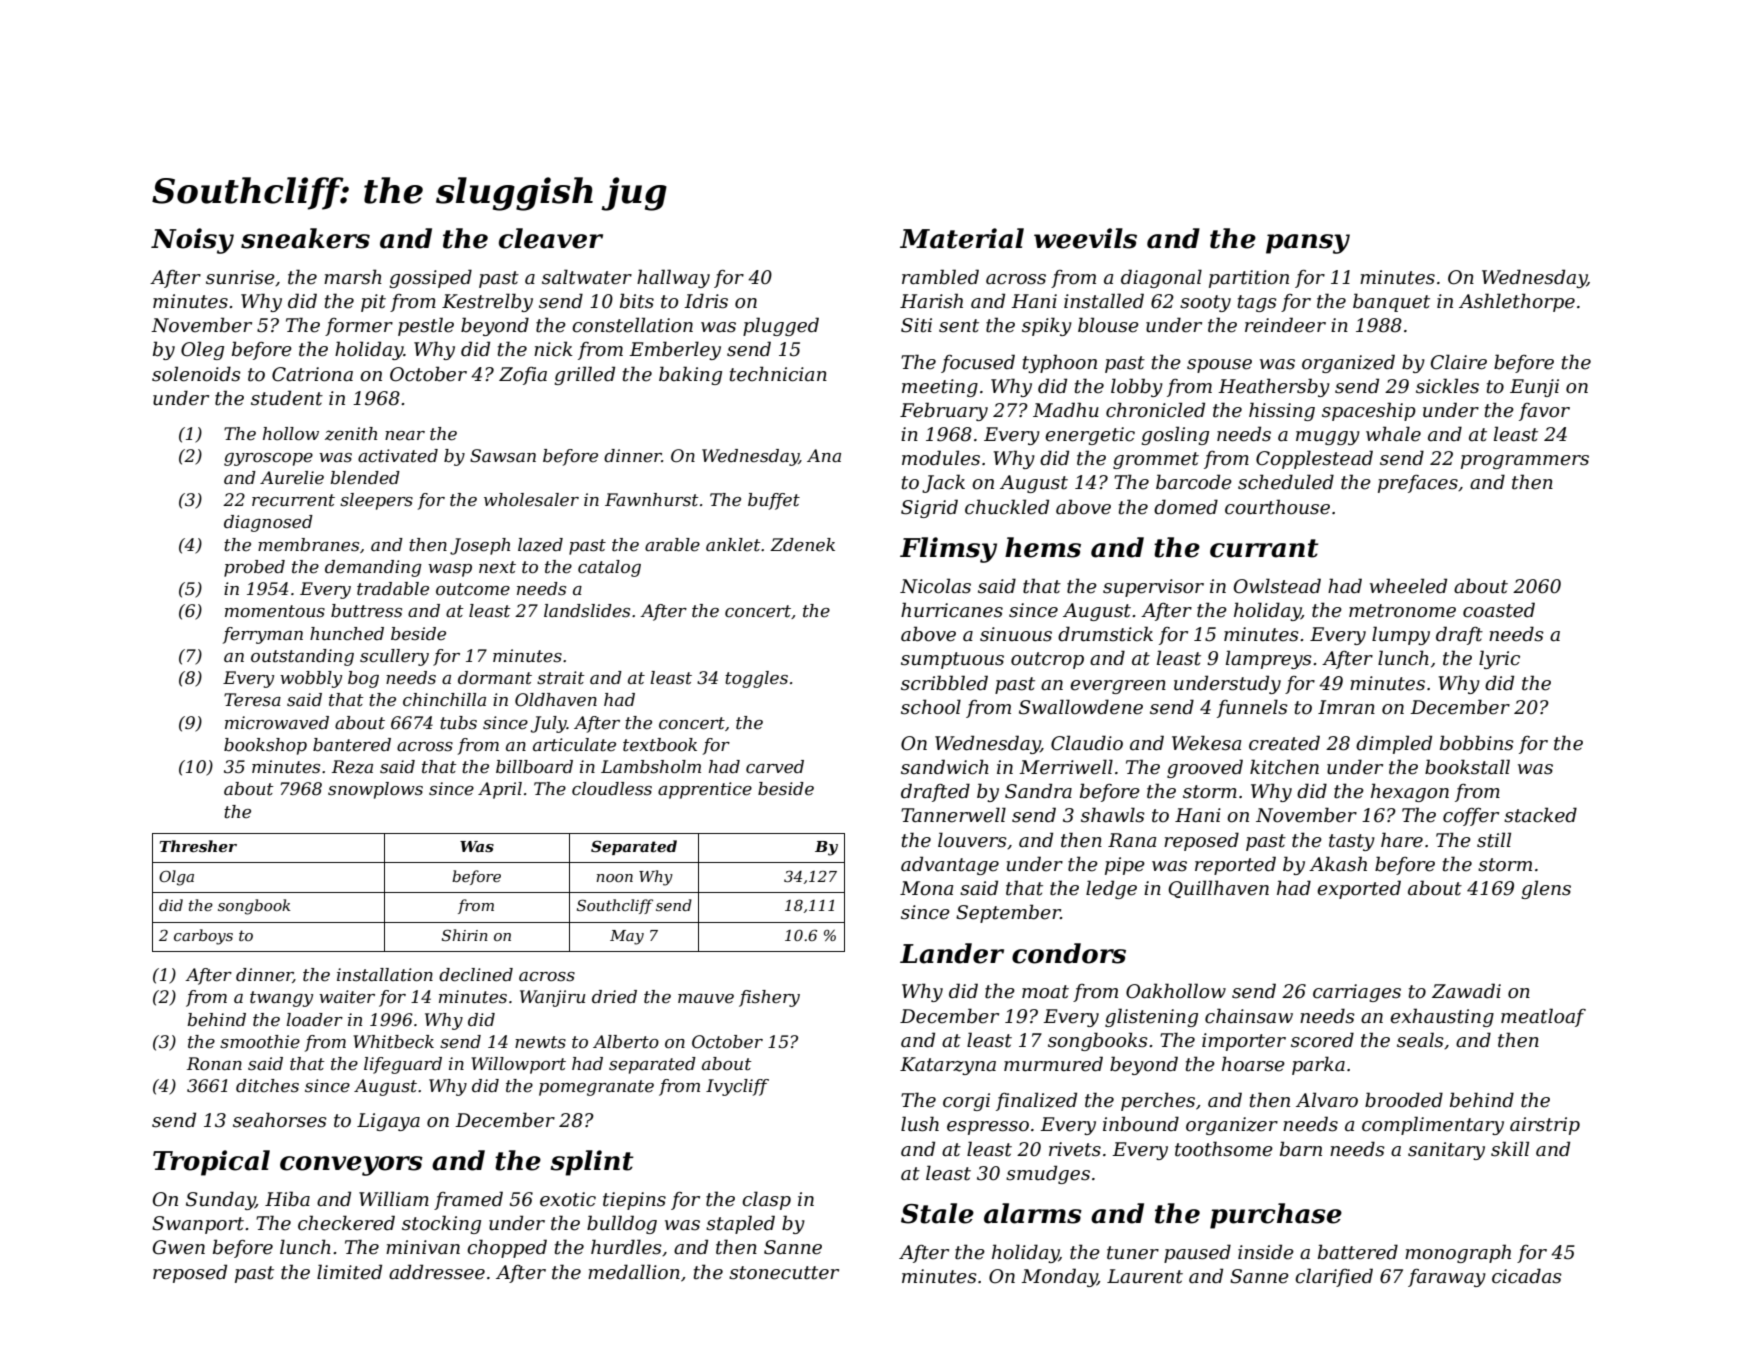  Describe the element at coordinates (1401, 635) in the page. I see `lumpy` at that location.
